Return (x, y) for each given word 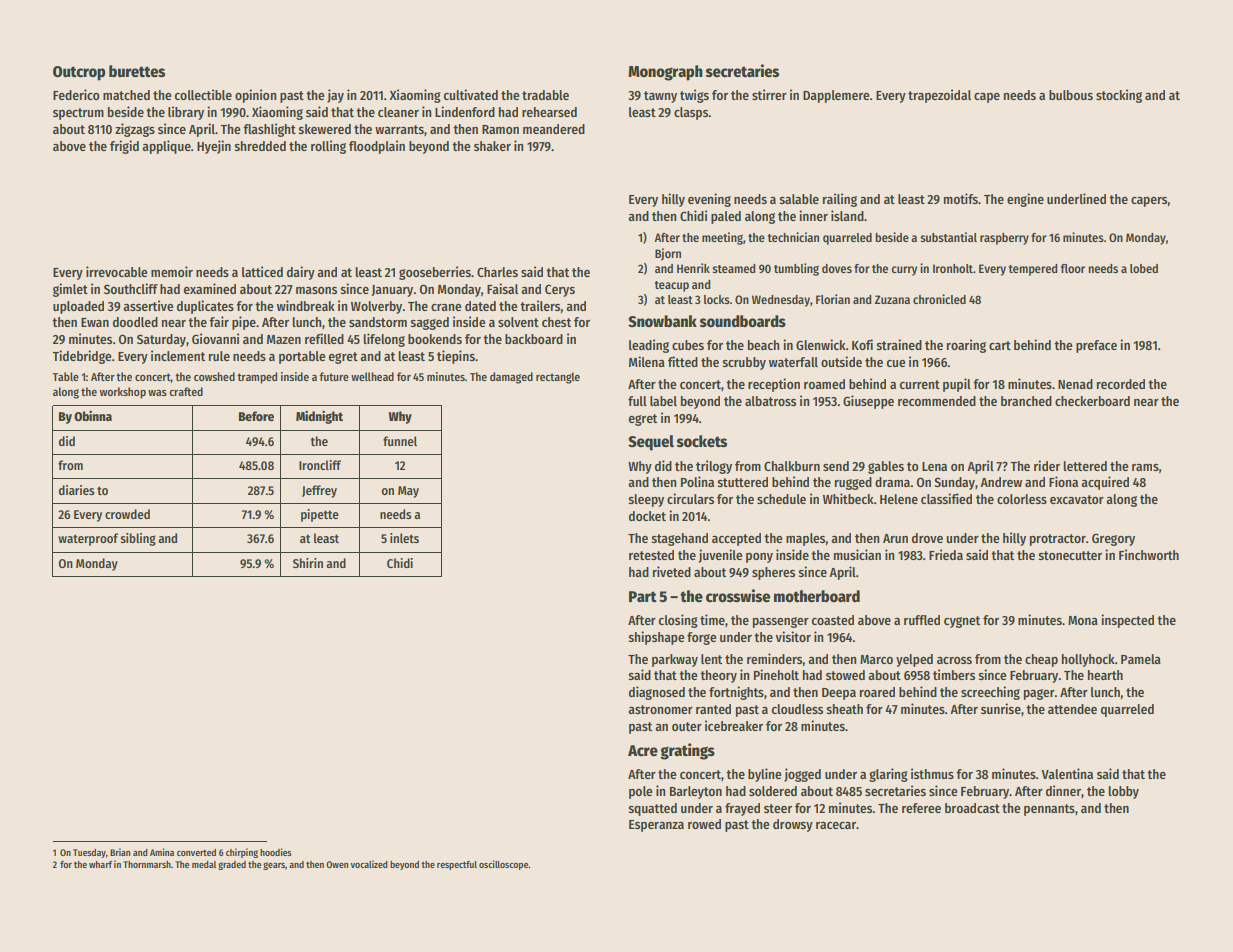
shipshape (656, 638)
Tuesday (89, 853)
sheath (844, 709)
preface (1096, 346)
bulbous (1071, 95)
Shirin (308, 563)
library (186, 113)
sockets (702, 441)
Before (256, 416)
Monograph (665, 73)
